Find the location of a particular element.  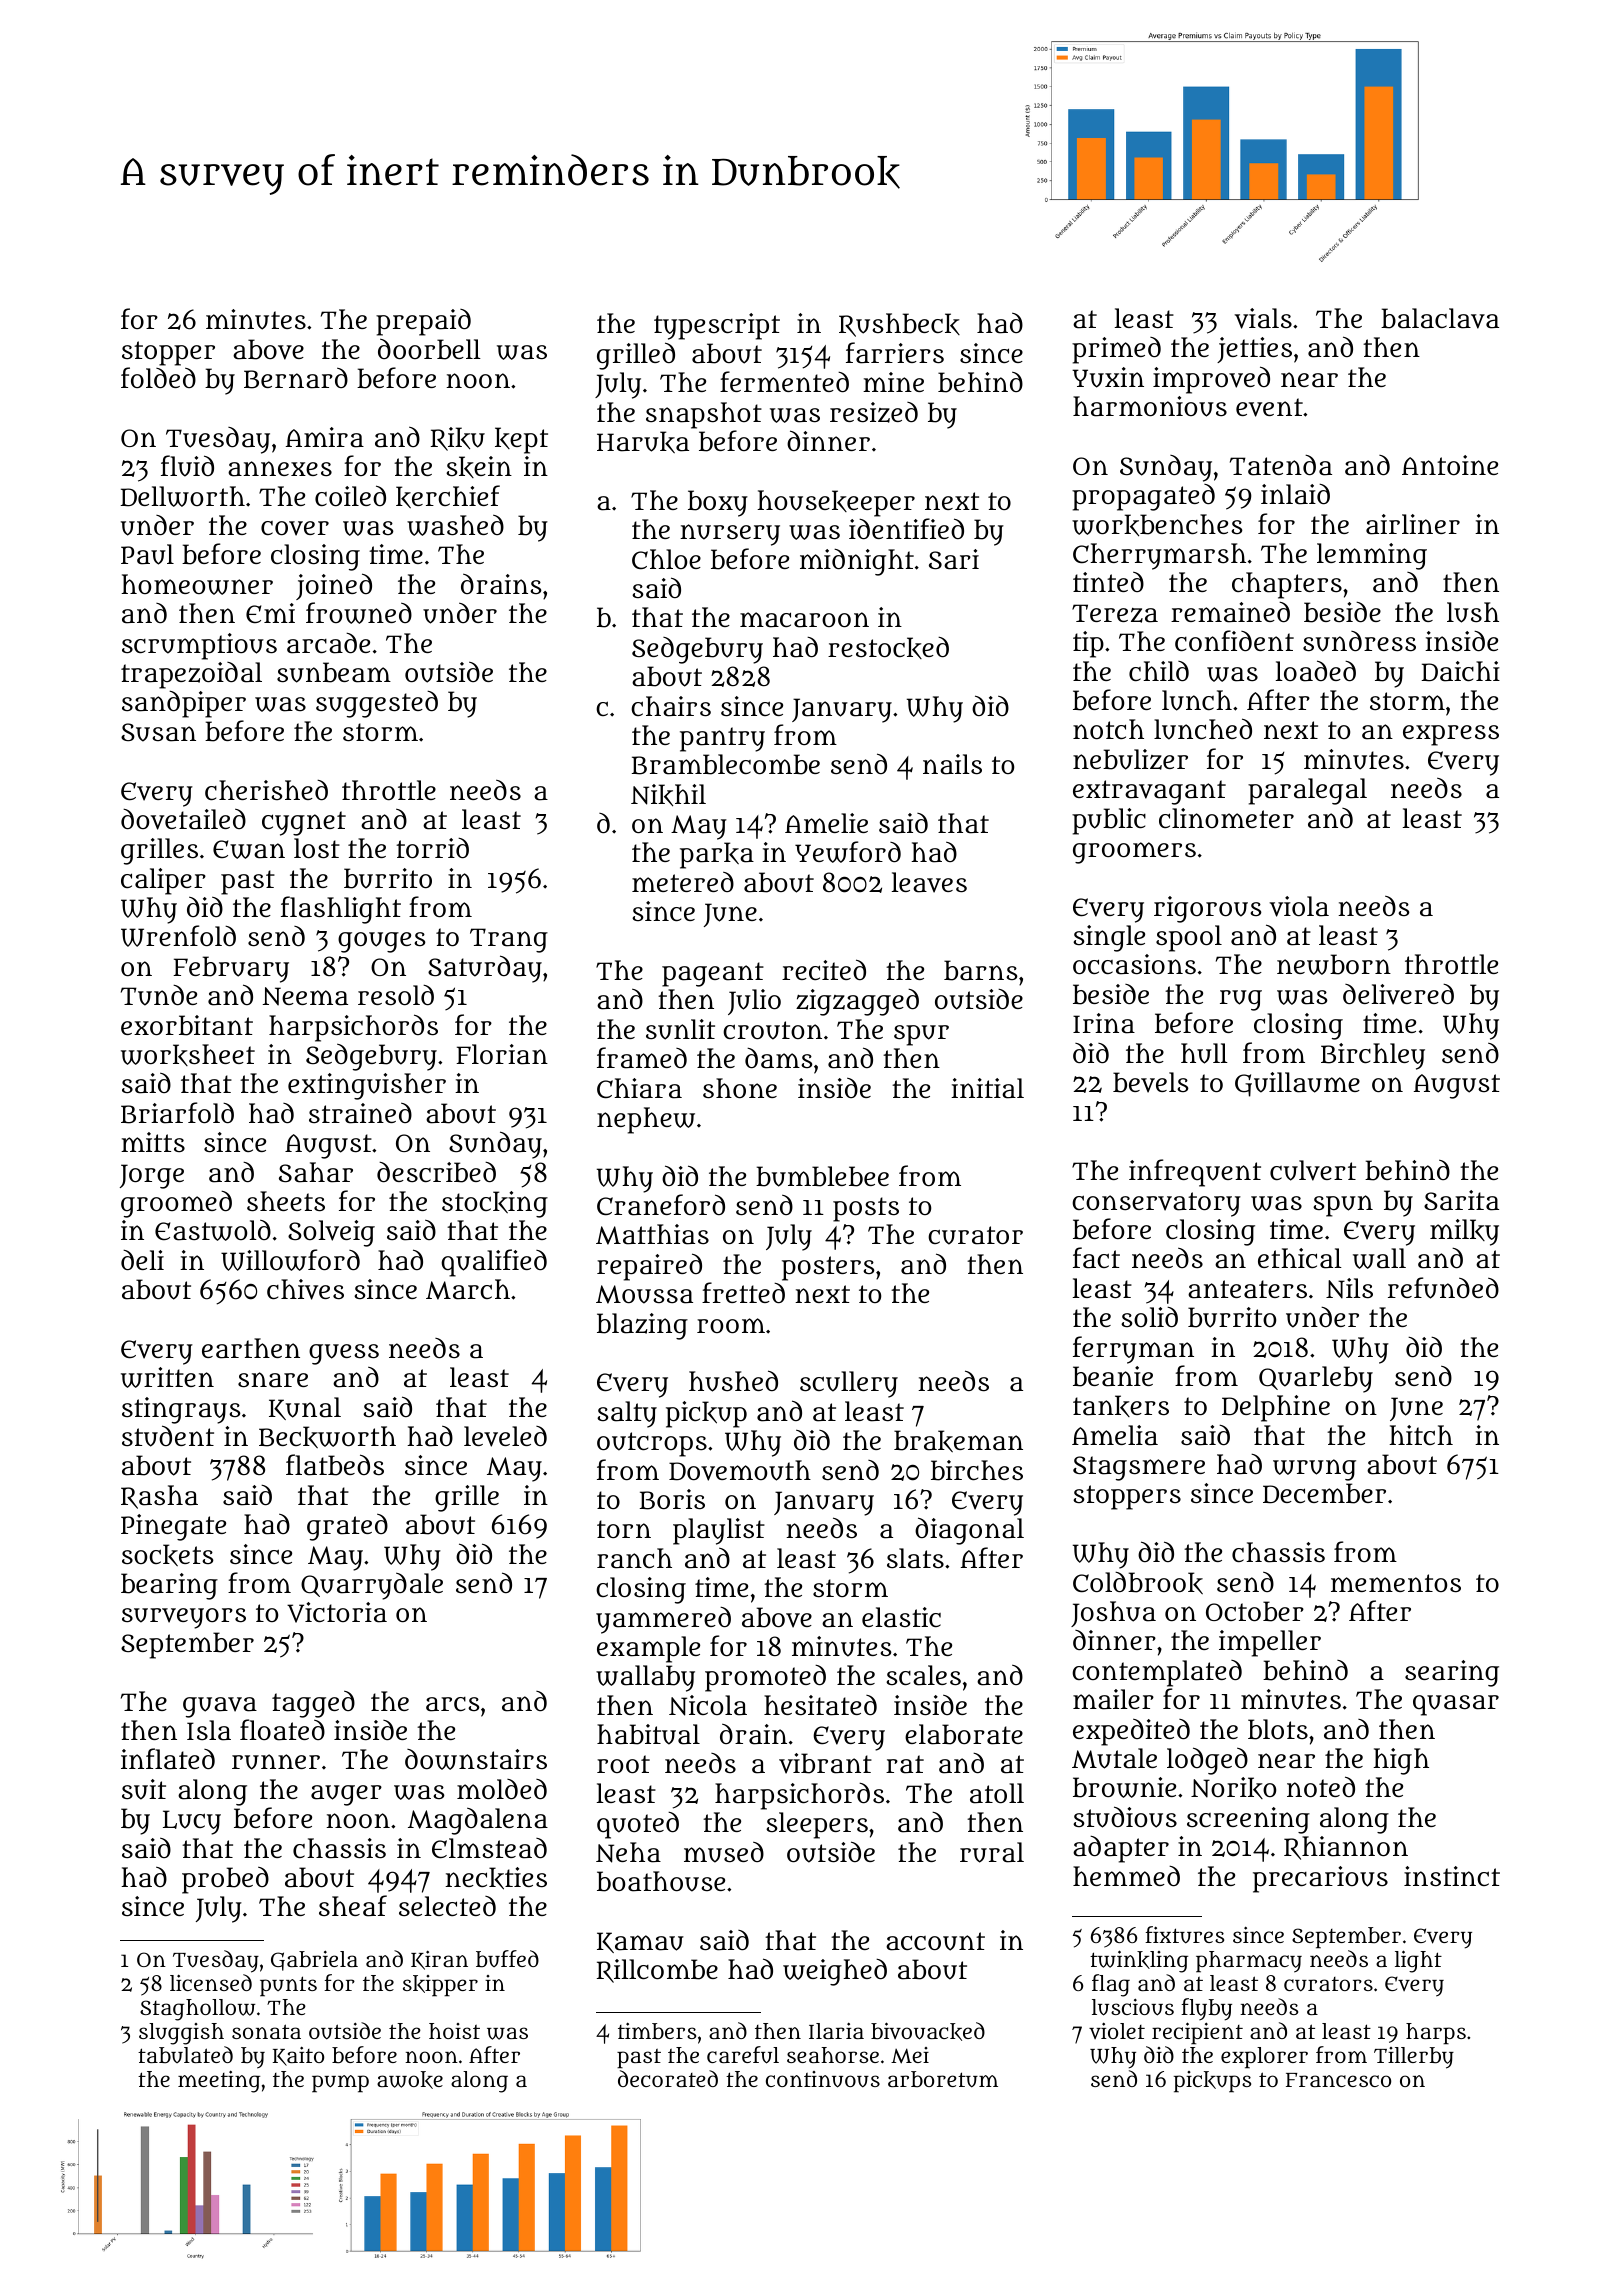

caliper is located at coordinates (163, 881).
